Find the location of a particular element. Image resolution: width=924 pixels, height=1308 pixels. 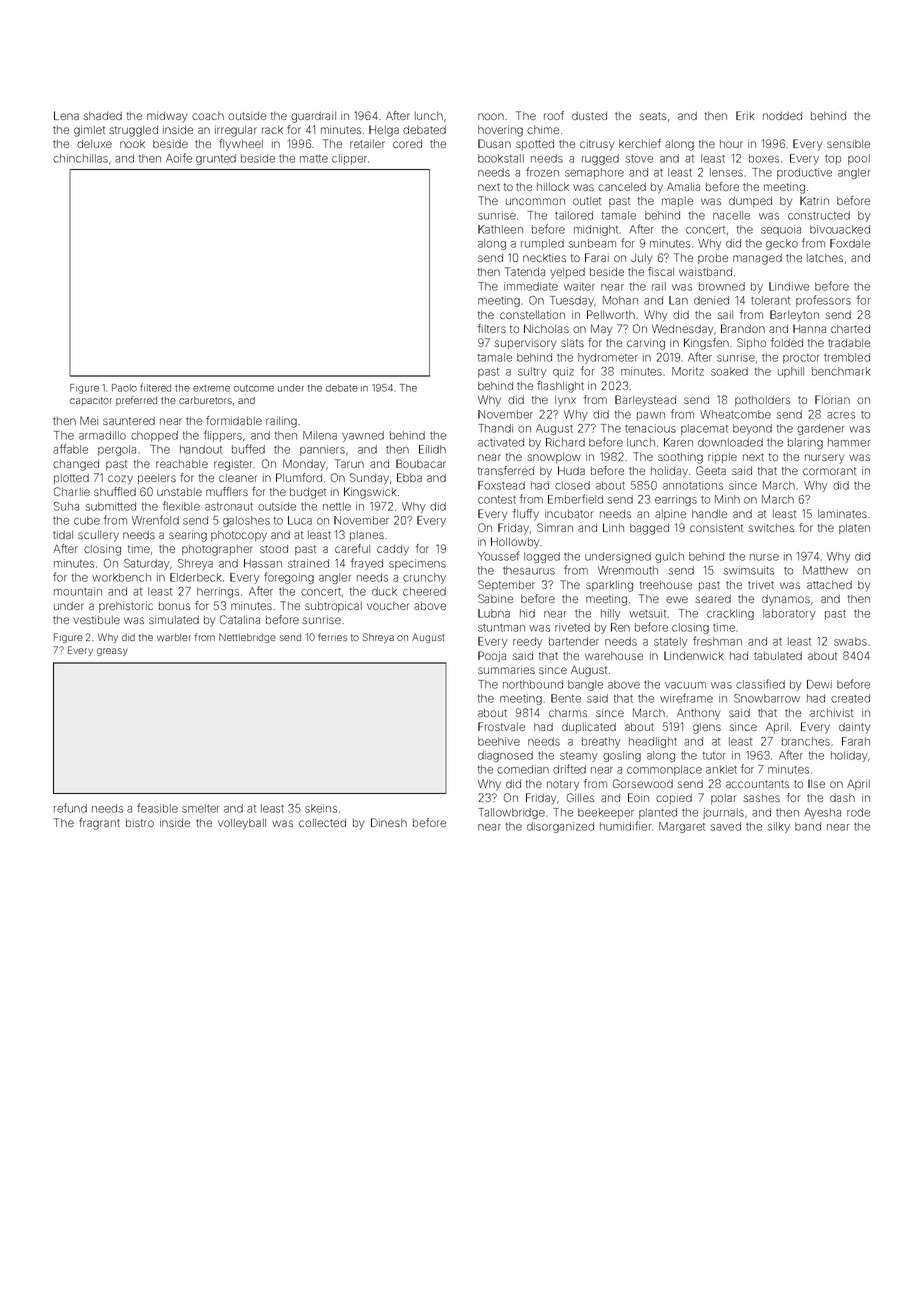

smelter is located at coordinates (201, 808).
